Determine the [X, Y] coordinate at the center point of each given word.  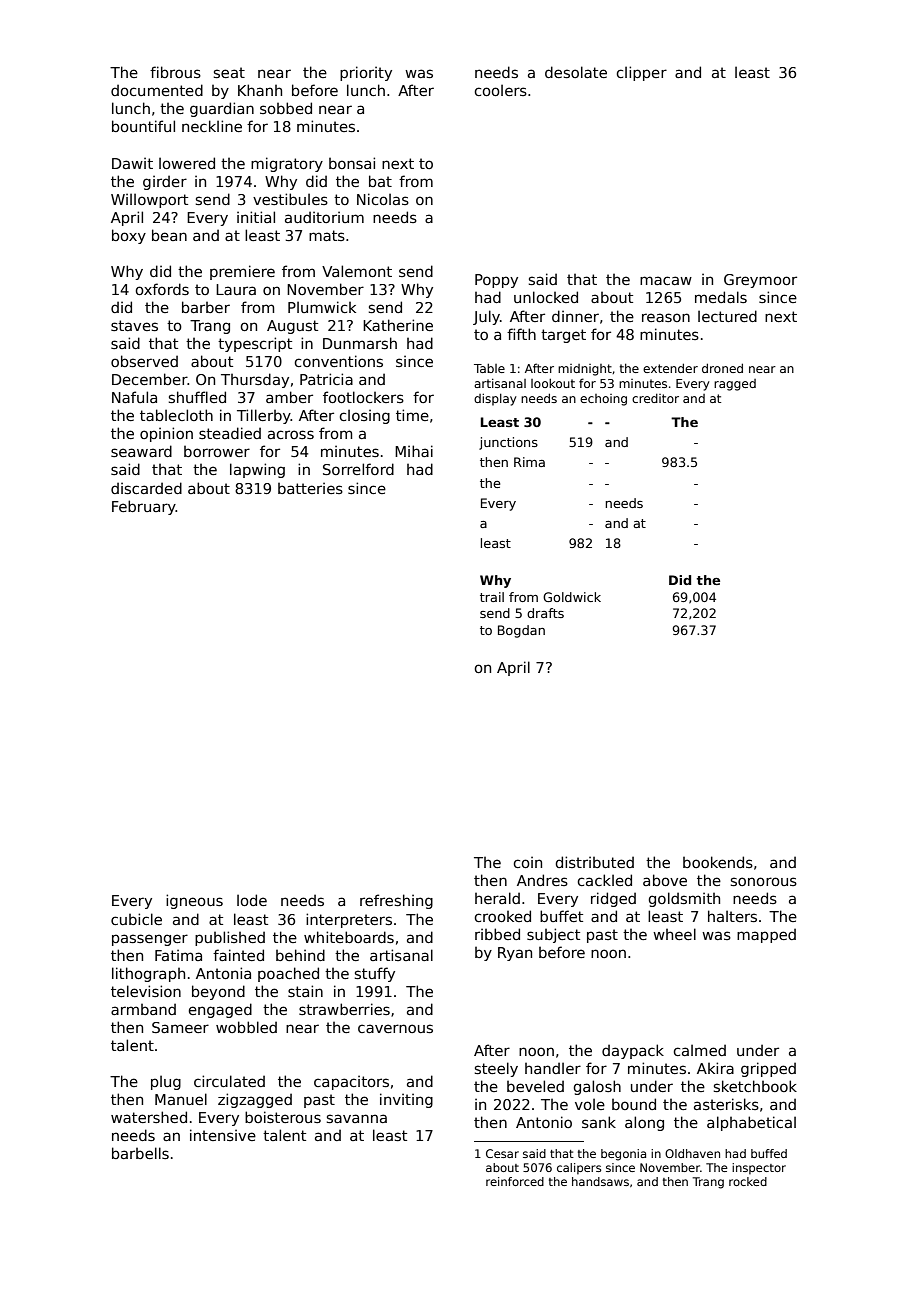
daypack [633, 1051]
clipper [642, 73]
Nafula [134, 397]
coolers [501, 90]
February [144, 507]
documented [157, 90]
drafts [545, 613]
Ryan [515, 954]
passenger [150, 940]
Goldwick [572, 597]
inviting [406, 1100]
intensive [223, 1135]
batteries [310, 488]
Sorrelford [358, 469]
